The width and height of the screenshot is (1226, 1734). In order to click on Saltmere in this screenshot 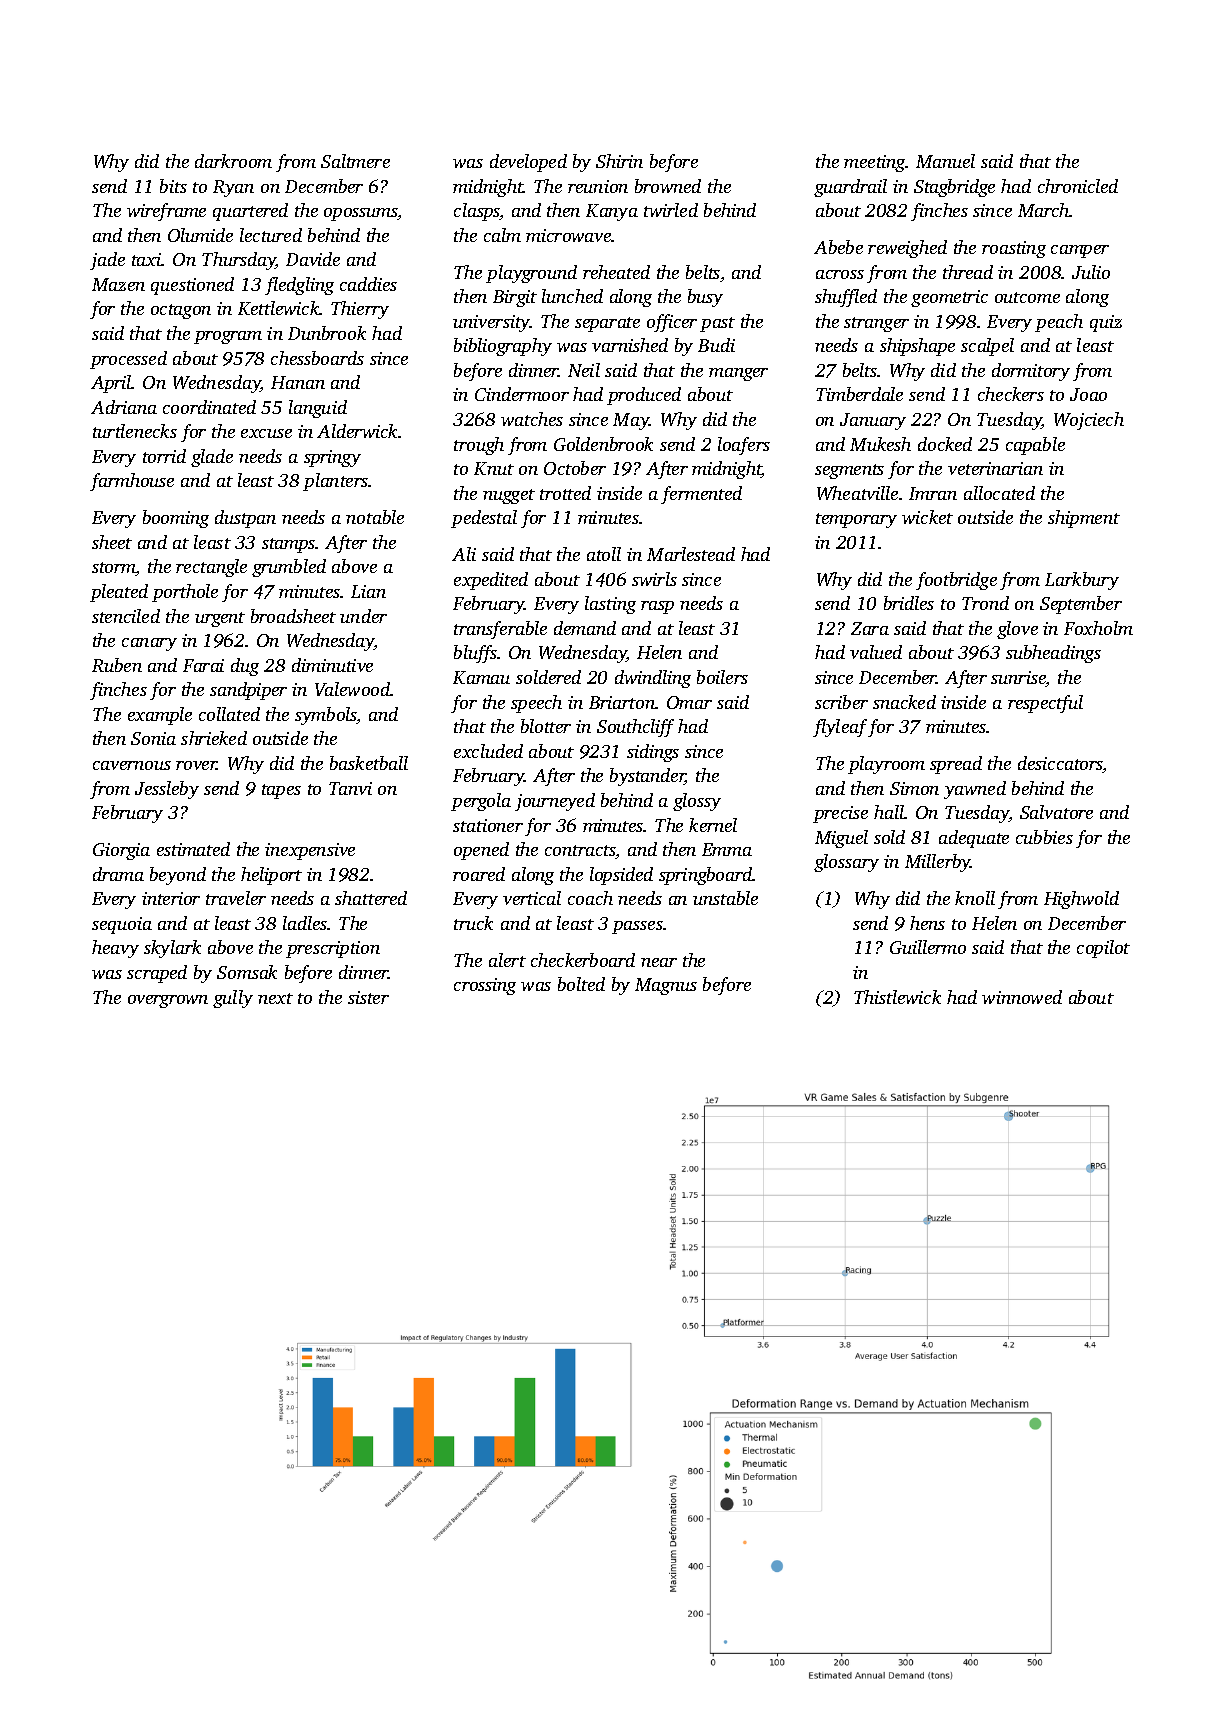, I will do `click(355, 161)`.
